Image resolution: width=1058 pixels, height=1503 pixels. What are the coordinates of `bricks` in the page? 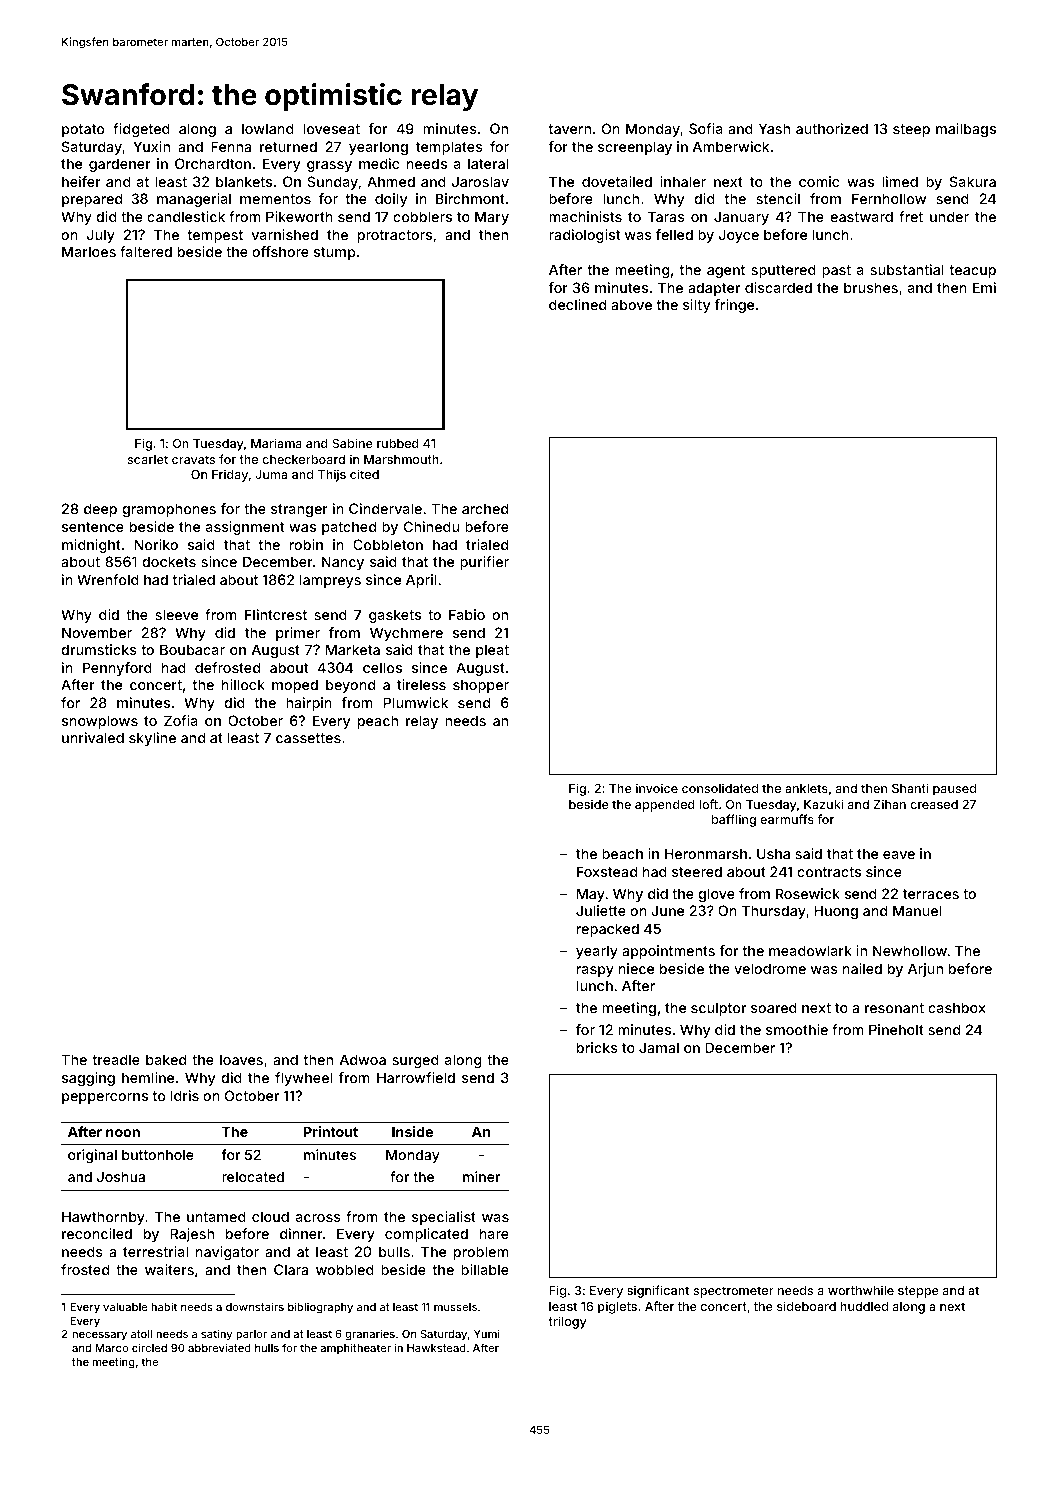 It's located at (597, 1047).
